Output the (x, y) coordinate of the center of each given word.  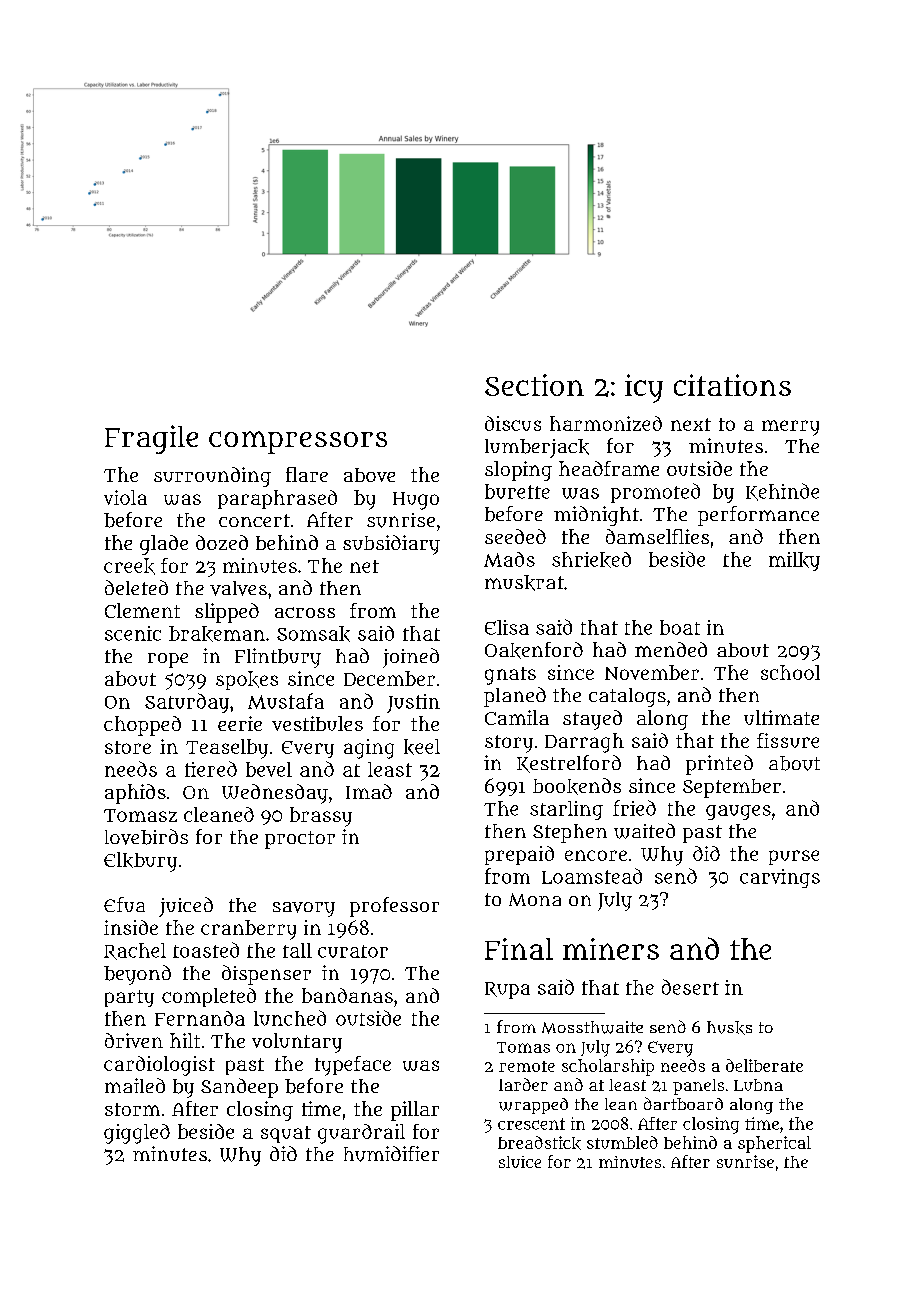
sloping (518, 471)
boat (680, 627)
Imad (369, 791)
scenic (133, 633)
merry (790, 428)
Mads (509, 559)
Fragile (151, 439)
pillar (415, 1111)
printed (719, 765)
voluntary (297, 1043)
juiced (186, 907)
